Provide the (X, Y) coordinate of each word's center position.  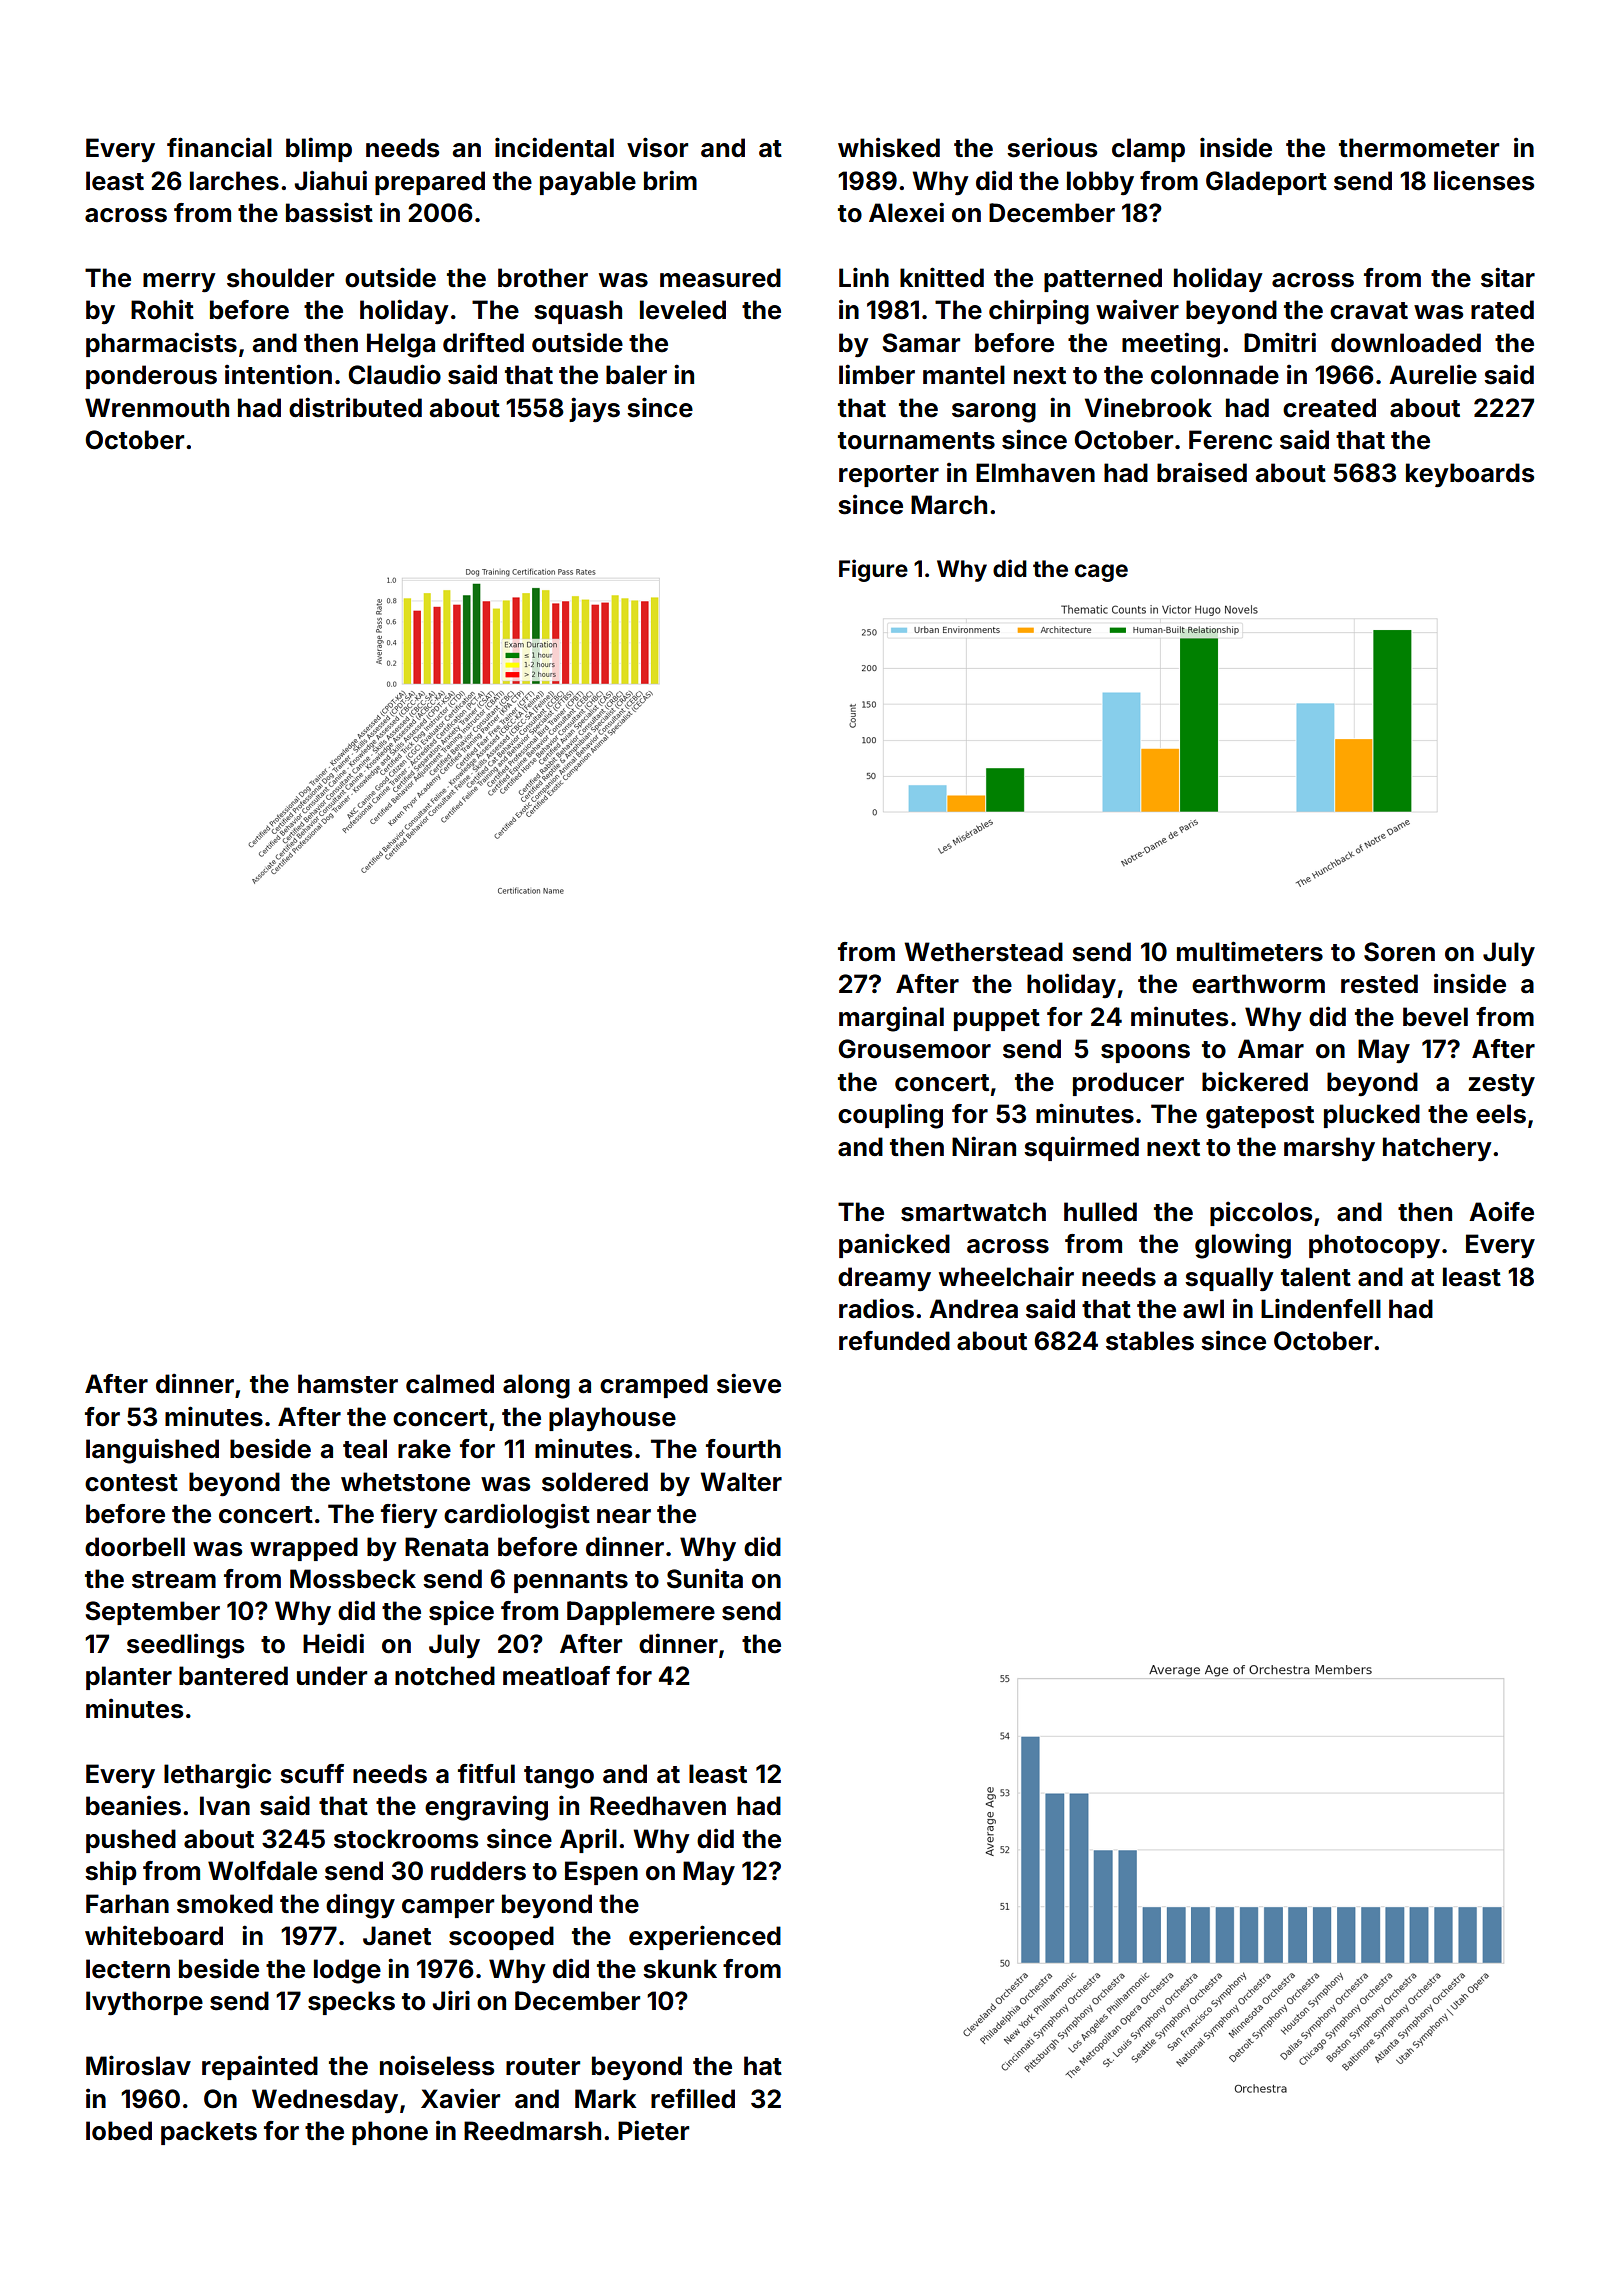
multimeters (1250, 951)
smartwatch (973, 1212)
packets (209, 2133)
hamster (348, 1384)
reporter (889, 476)
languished (152, 1451)
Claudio (395, 374)
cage (1101, 573)
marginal (891, 1019)
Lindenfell (1321, 1308)
